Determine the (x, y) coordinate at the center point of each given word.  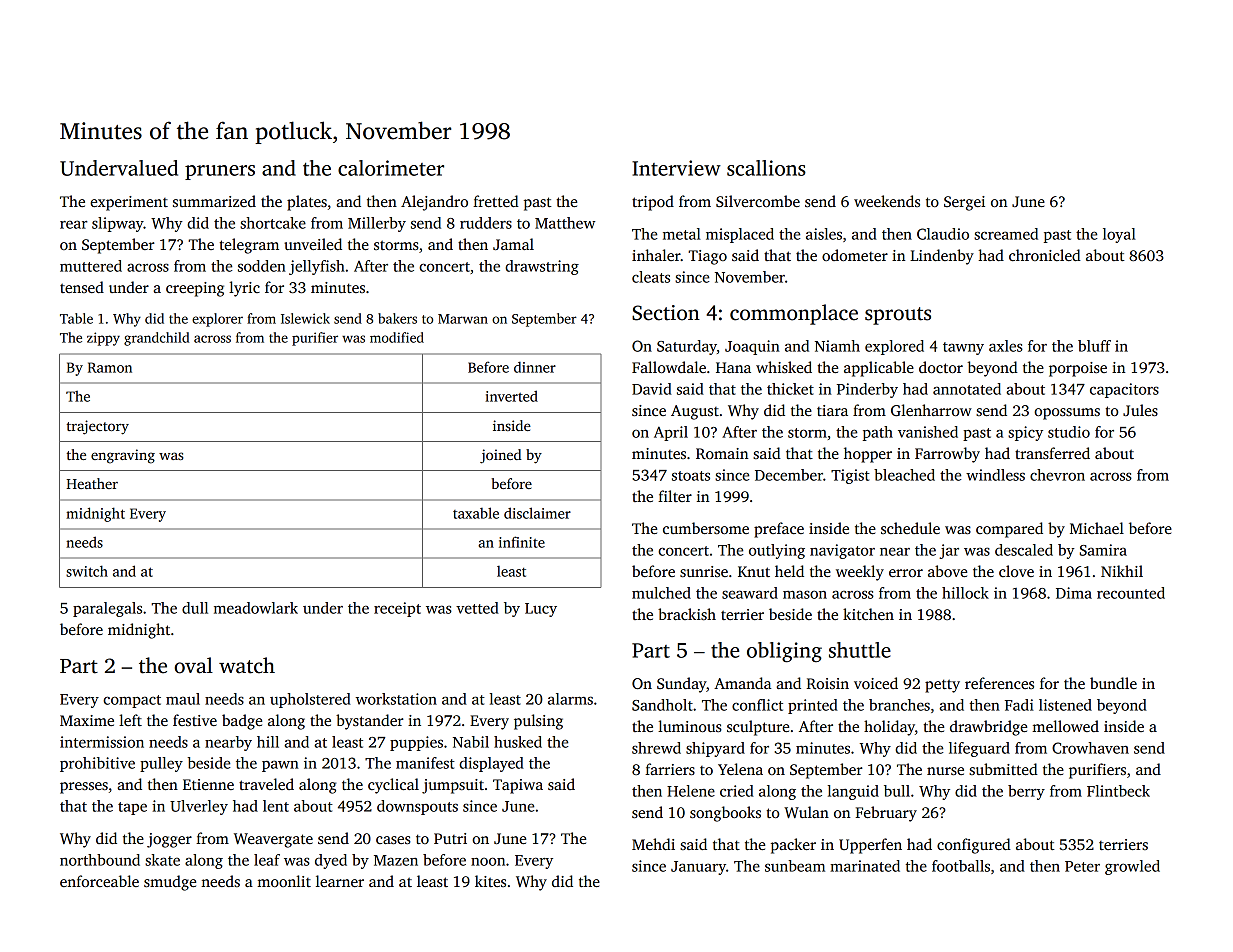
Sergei (964, 203)
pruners (220, 172)
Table (76, 318)
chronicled (1045, 255)
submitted (1003, 769)
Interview (676, 168)
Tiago (707, 257)
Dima (1074, 593)
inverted (511, 396)
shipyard (715, 749)
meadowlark (256, 608)
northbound (100, 860)
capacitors (1124, 390)
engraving (123, 456)
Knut (754, 571)
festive (195, 720)
